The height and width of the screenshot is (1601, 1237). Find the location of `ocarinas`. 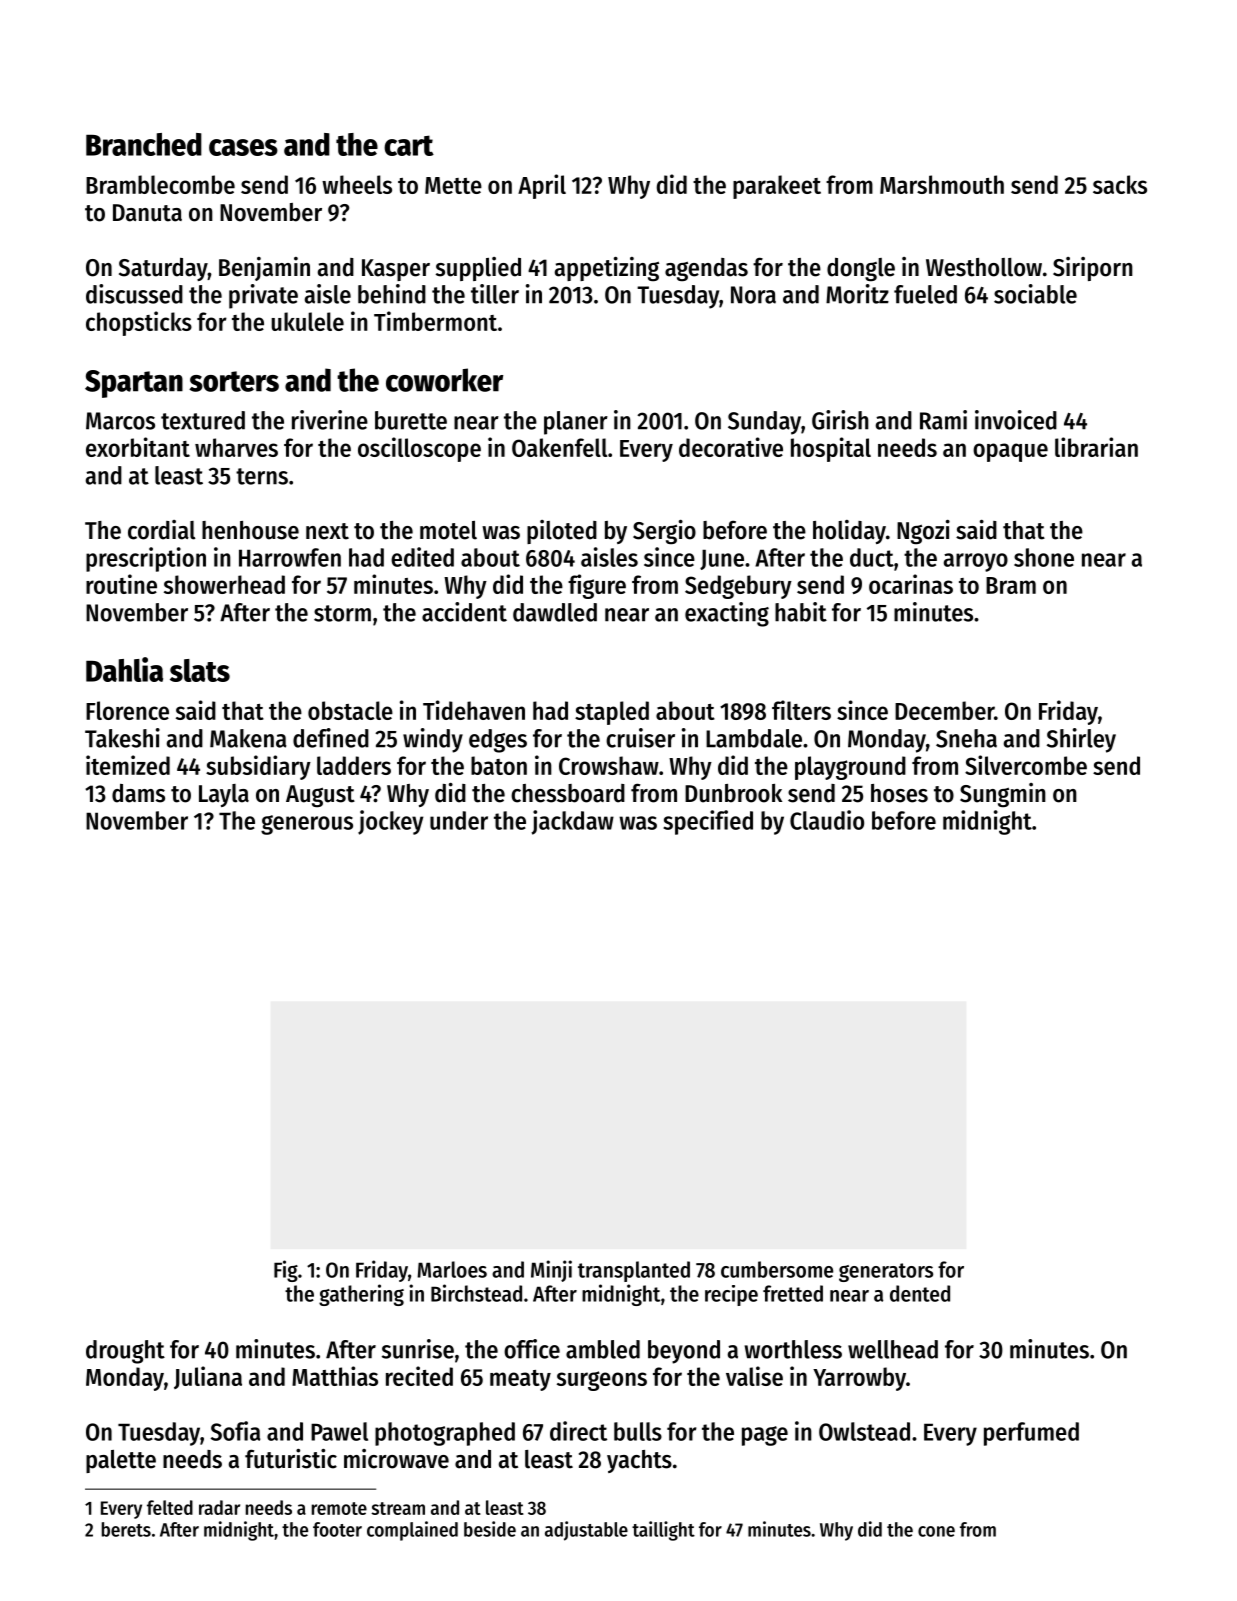

ocarinas is located at coordinates (911, 584).
